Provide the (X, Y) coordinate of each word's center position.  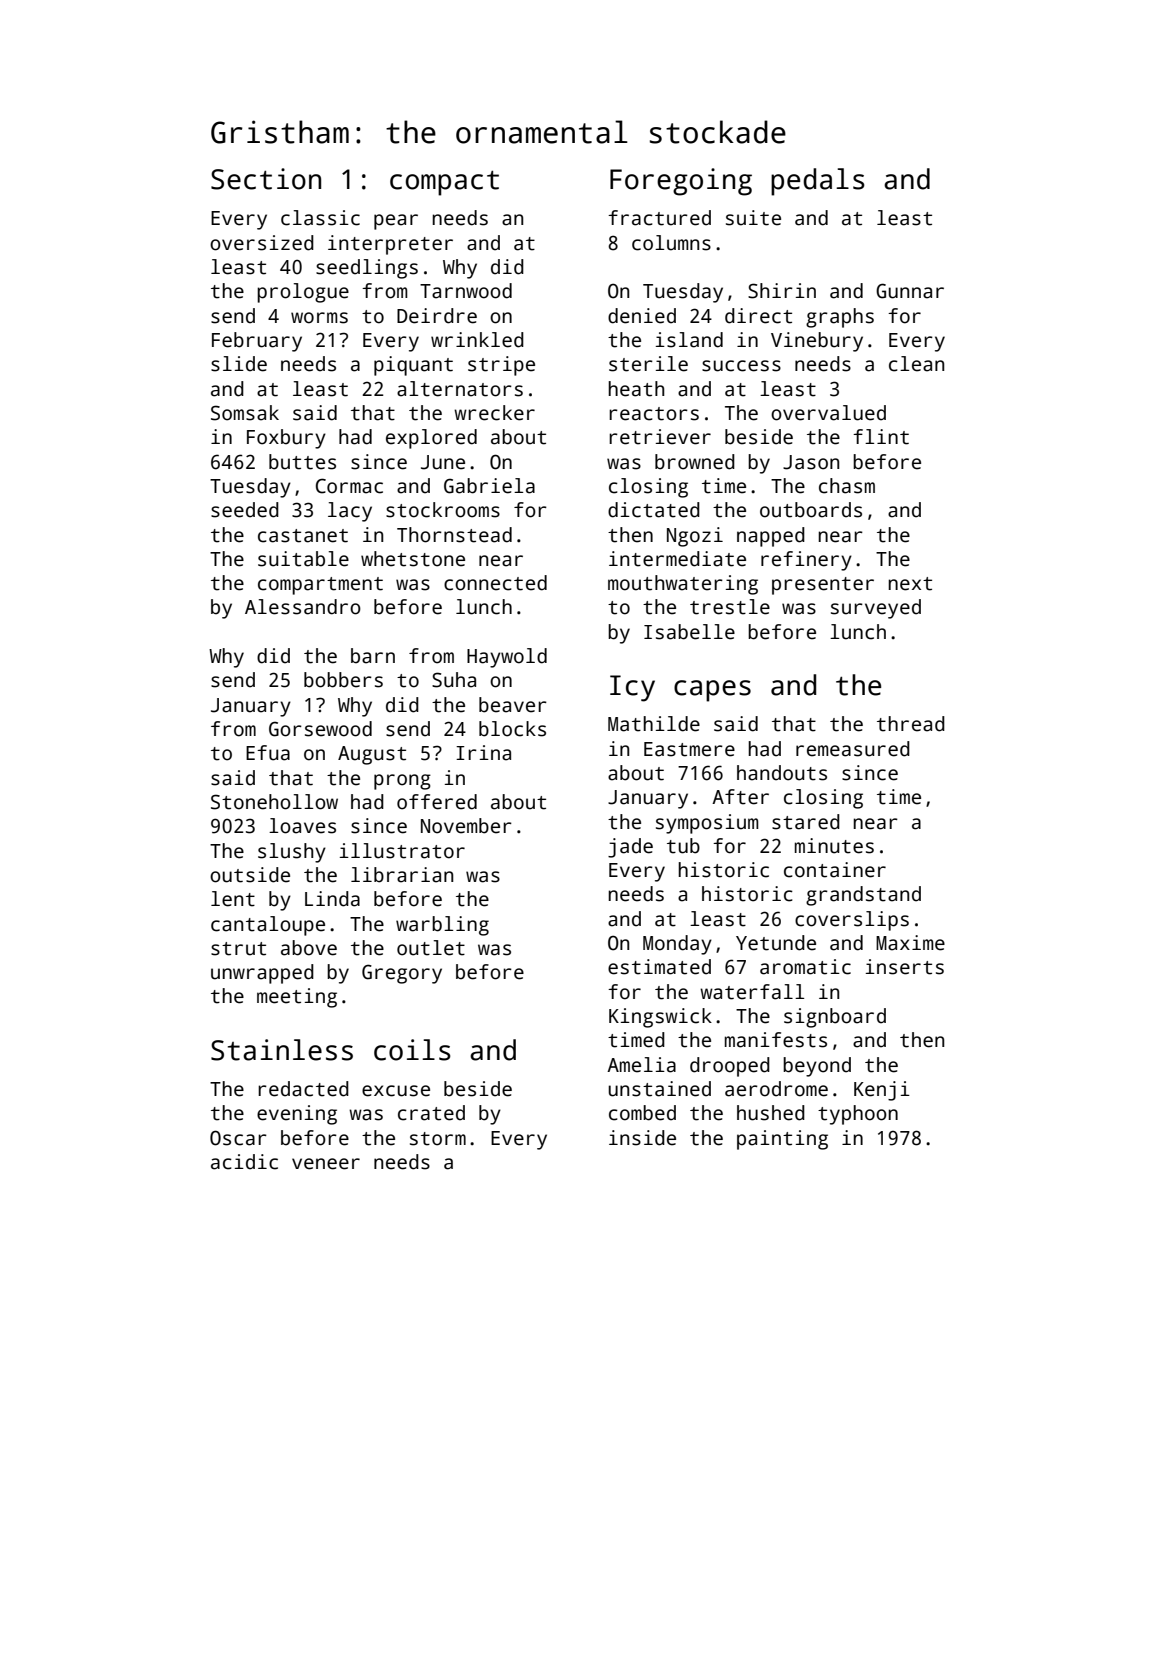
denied (642, 316)
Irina (483, 753)
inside (642, 1138)
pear (396, 222)
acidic (244, 1162)
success (741, 366)
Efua (268, 753)
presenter (823, 586)
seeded (245, 510)
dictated (654, 510)
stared (806, 822)
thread (911, 724)
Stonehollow (274, 802)
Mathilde (654, 724)
